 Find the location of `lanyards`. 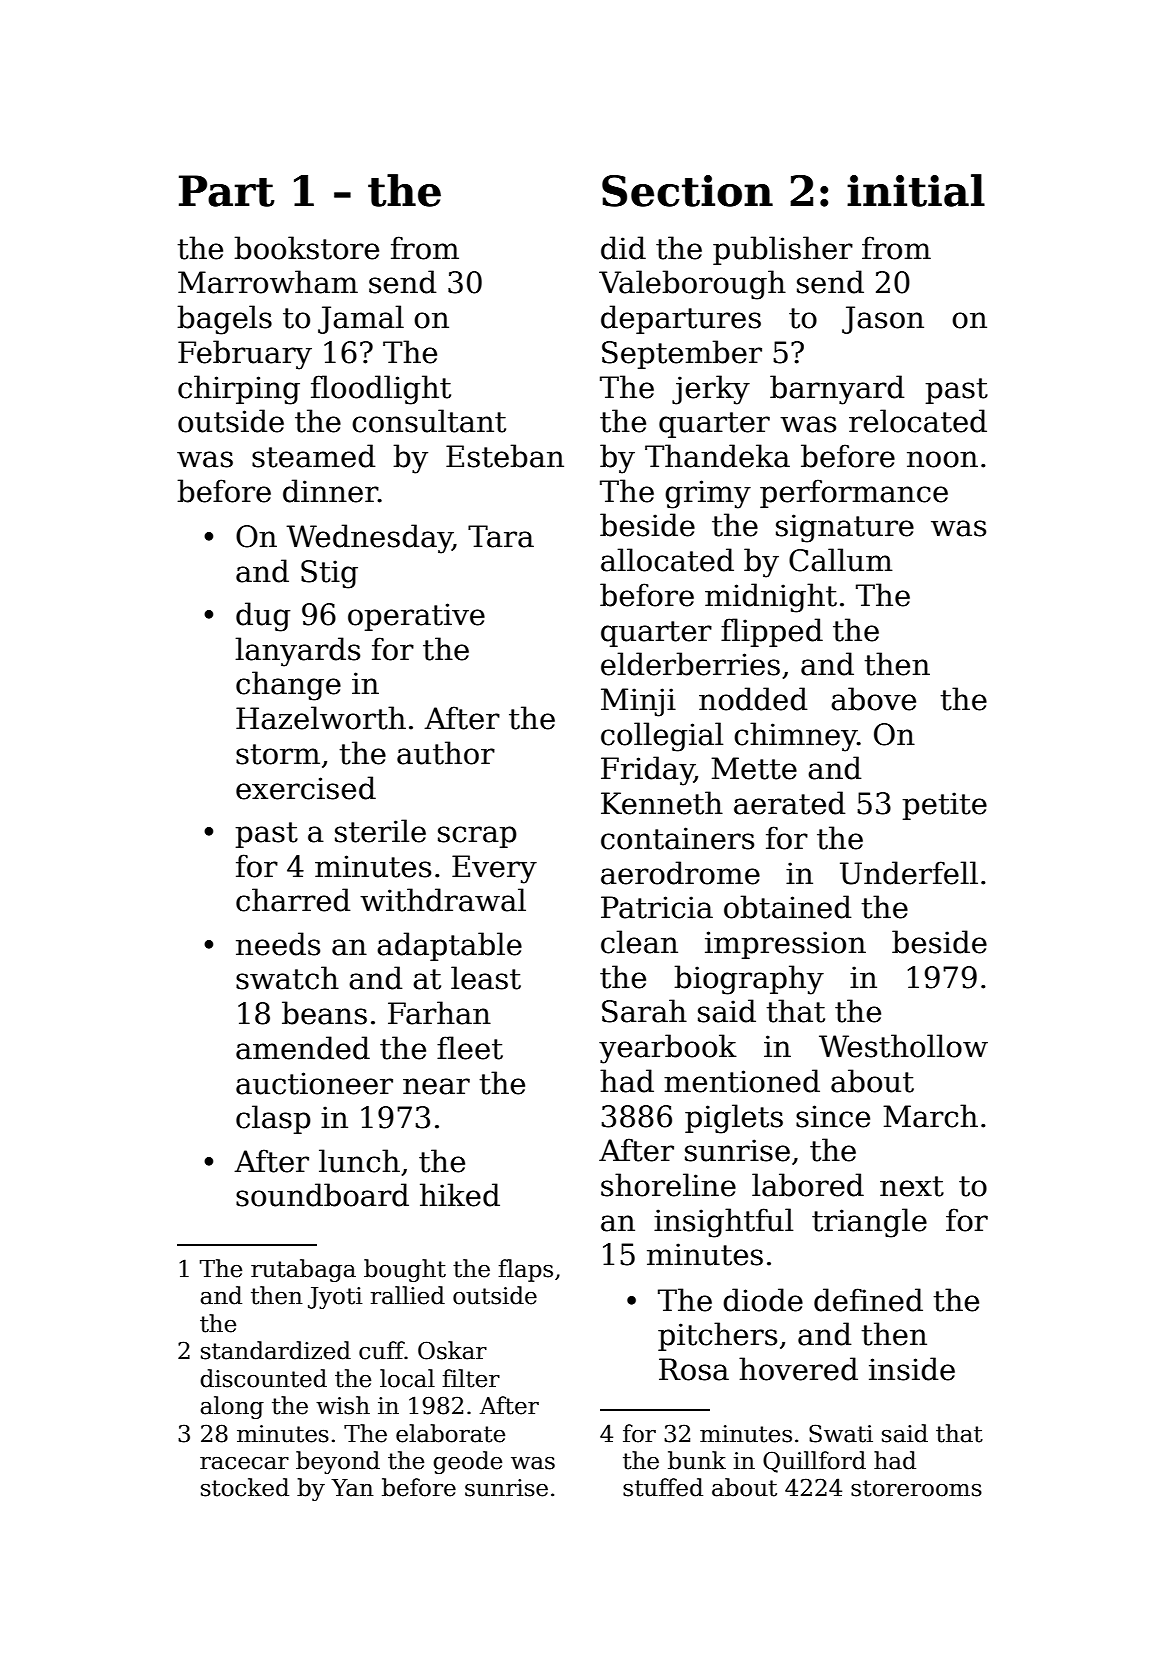

lanyards is located at coordinates (297, 652).
